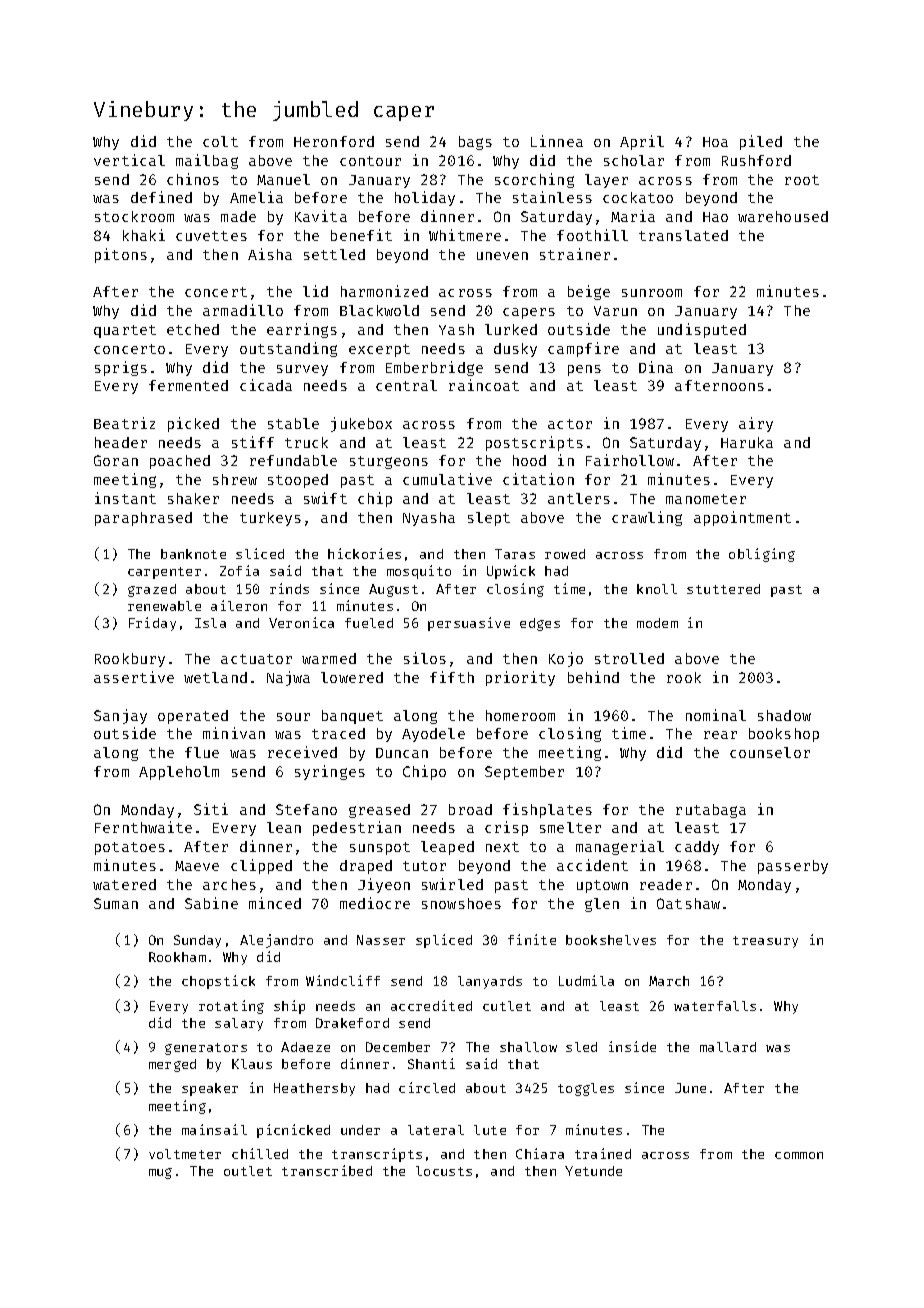  What do you see at coordinates (172, 1065) in the screenshot?
I see `merged` at bounding box center [172, 1065].
